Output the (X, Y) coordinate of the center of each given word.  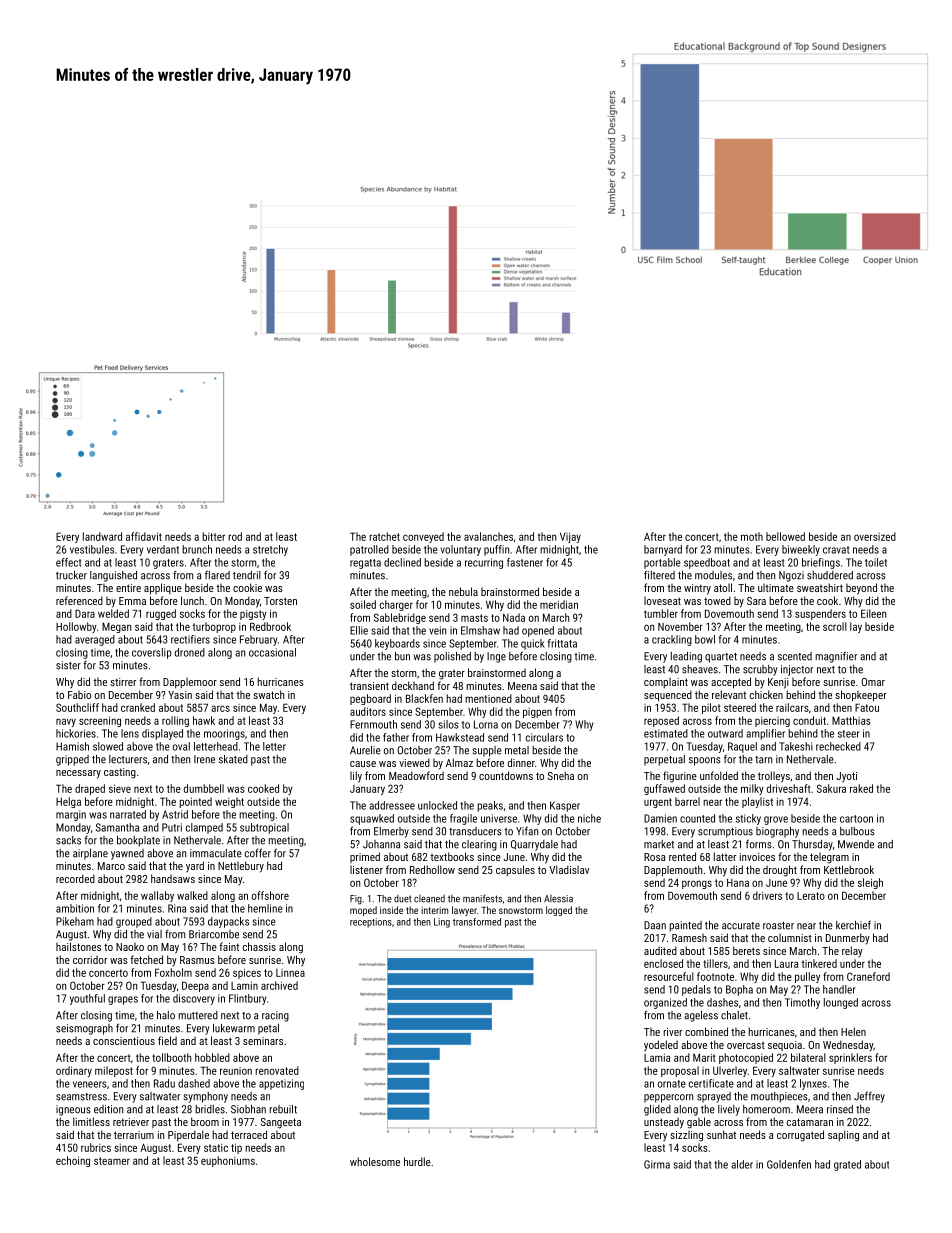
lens (130, 733)
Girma (657, 1164)
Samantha (117, 827)
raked (861, 788)
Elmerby (391, 832)
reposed (661, 721)
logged (559, 911)
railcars (792, 707)
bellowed (785, 536)
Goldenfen (789, 1164)
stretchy (270, 550)
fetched (146, 959)
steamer (112, 1161)
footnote (715, 976)
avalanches (488, 536)
